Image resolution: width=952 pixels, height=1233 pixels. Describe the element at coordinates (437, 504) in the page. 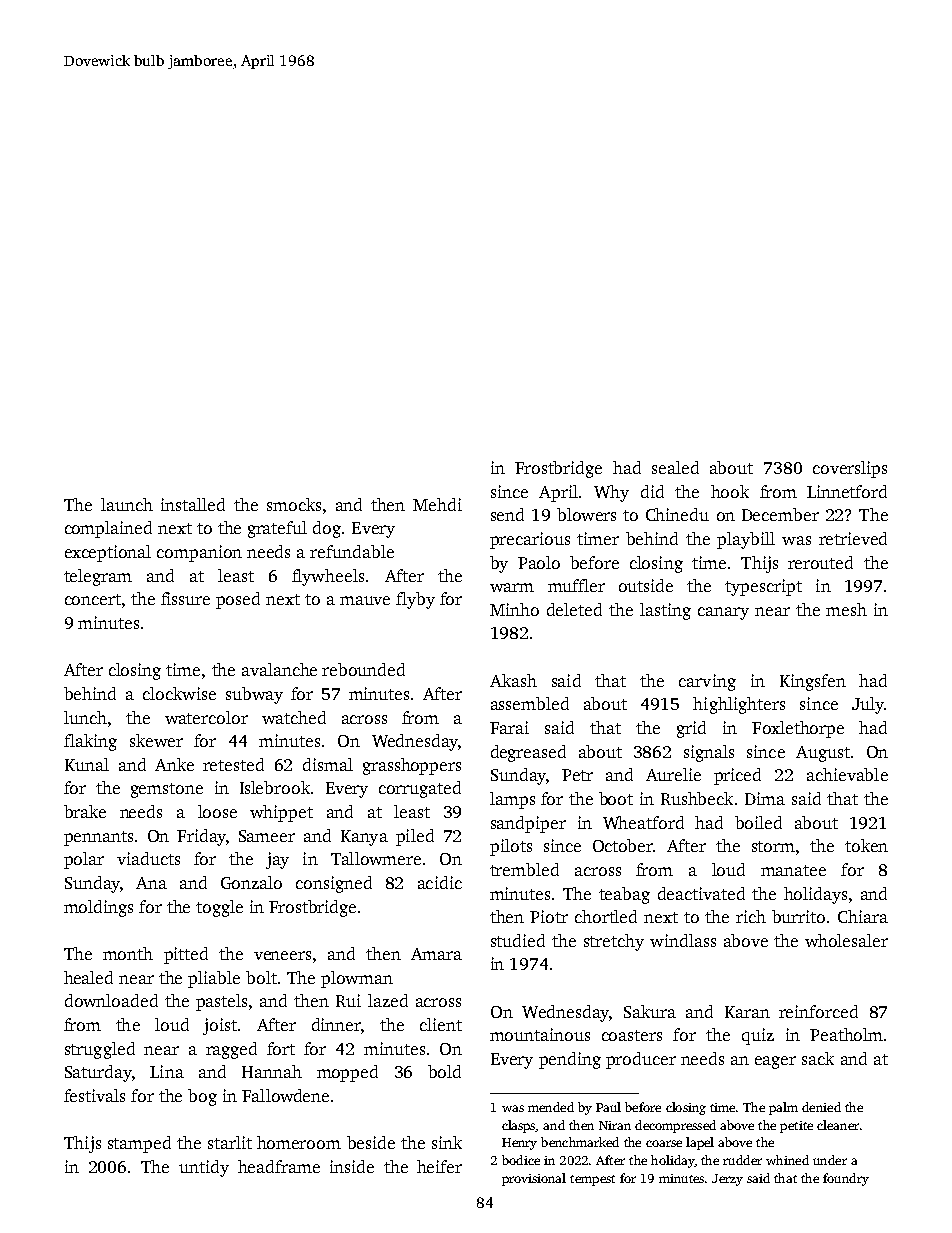

I see `Mehdi` at that location.
